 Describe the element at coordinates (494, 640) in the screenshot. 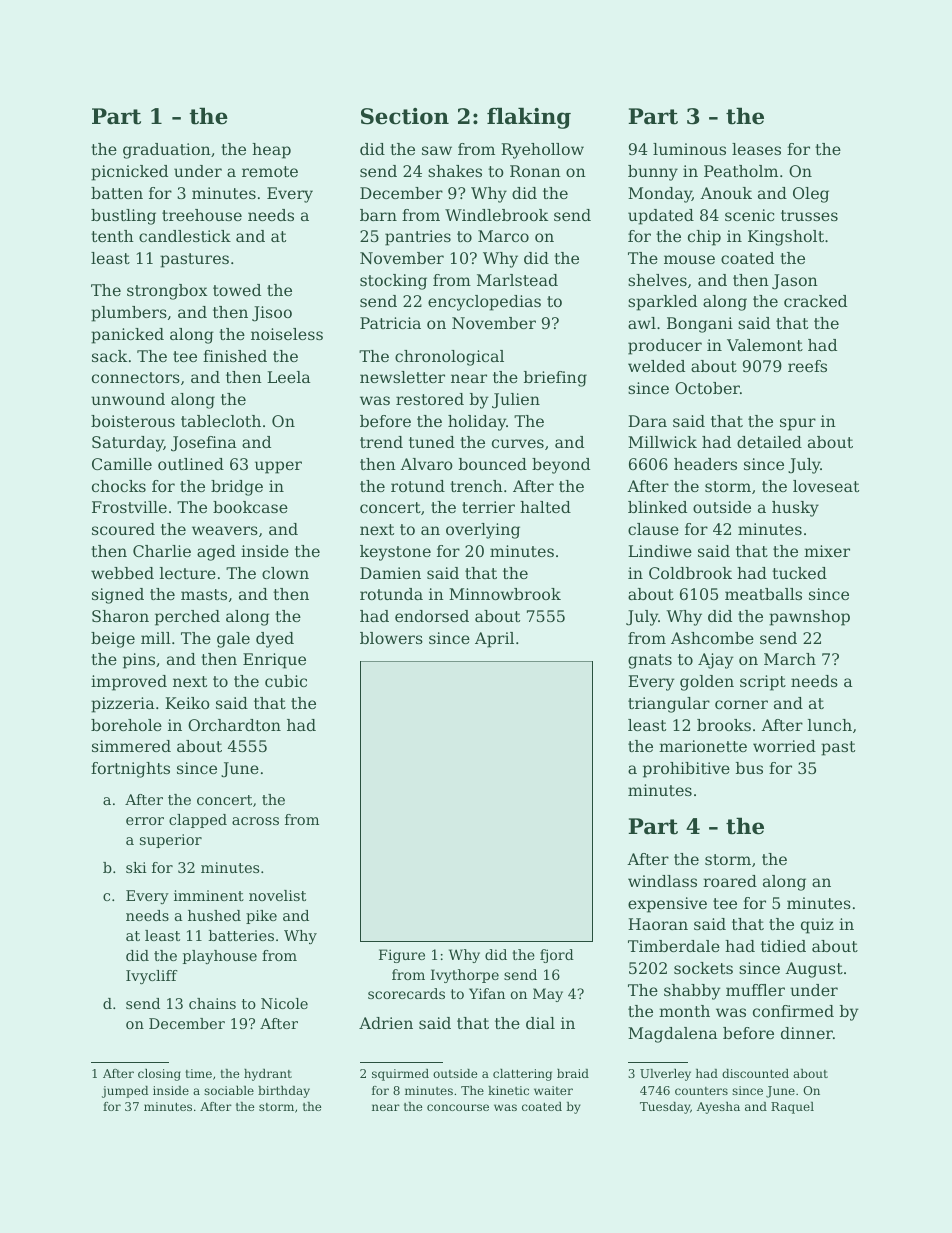

I see `April` at that location.
